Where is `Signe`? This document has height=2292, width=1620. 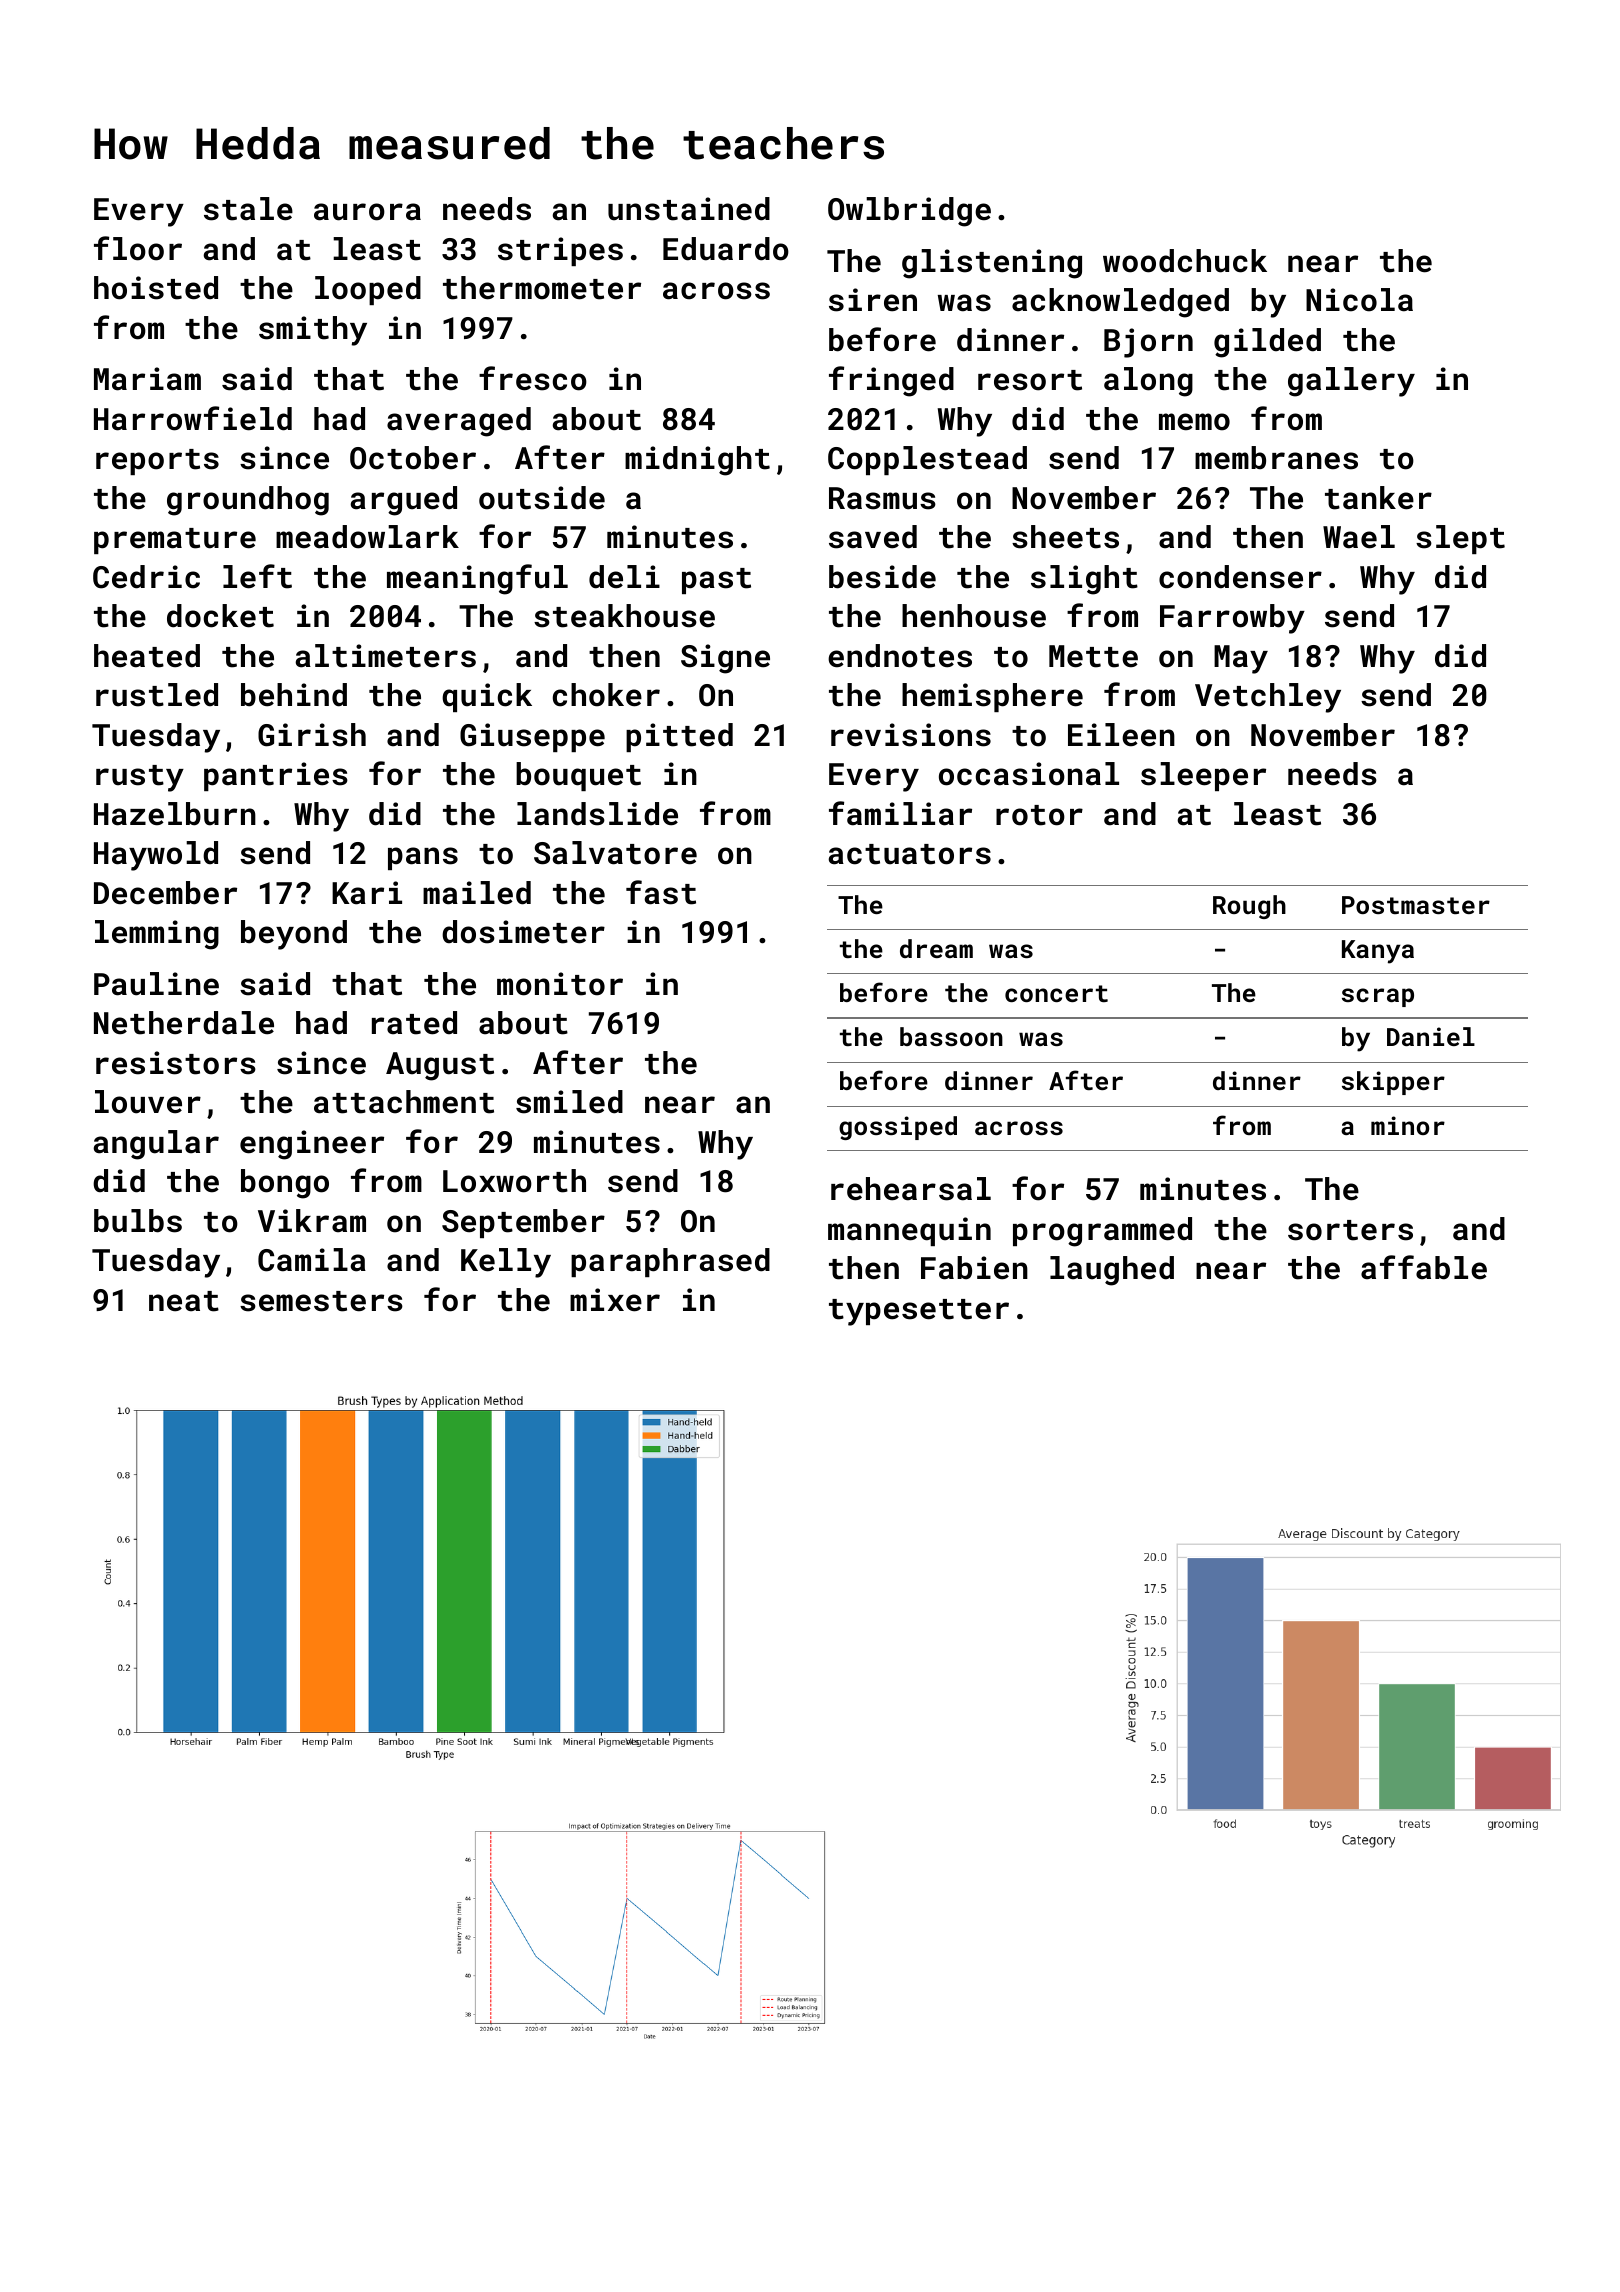
Signe is located at coordinates (725, 659).
